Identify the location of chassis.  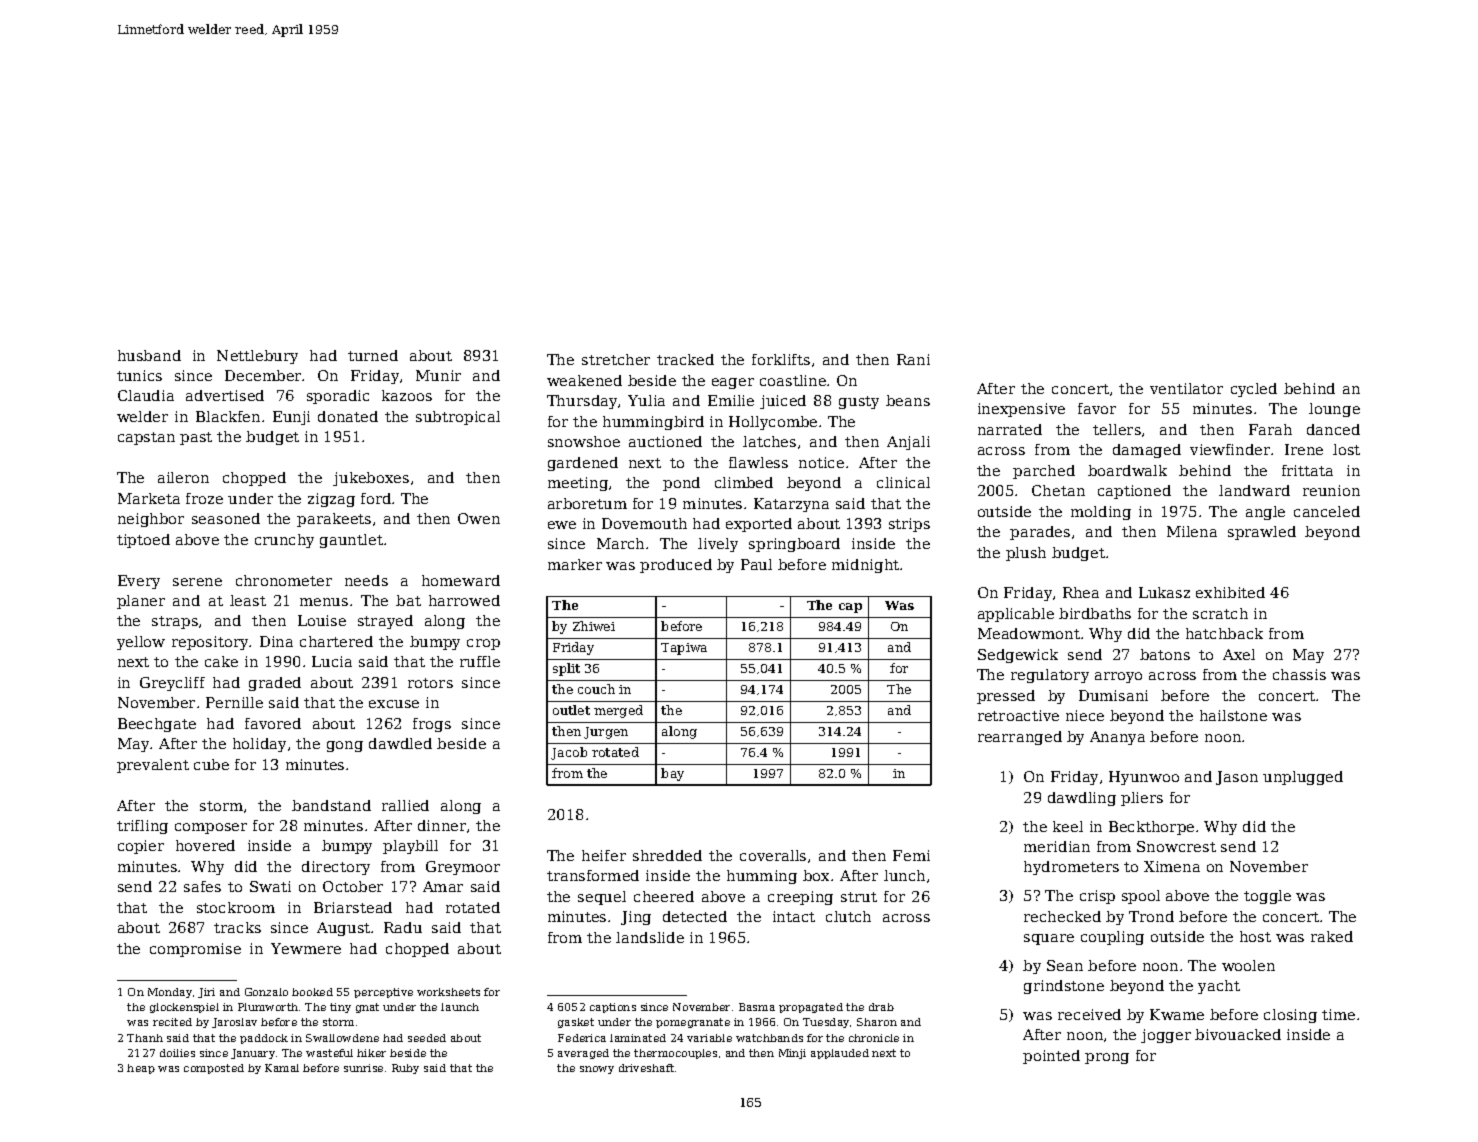
(1299, 674).
